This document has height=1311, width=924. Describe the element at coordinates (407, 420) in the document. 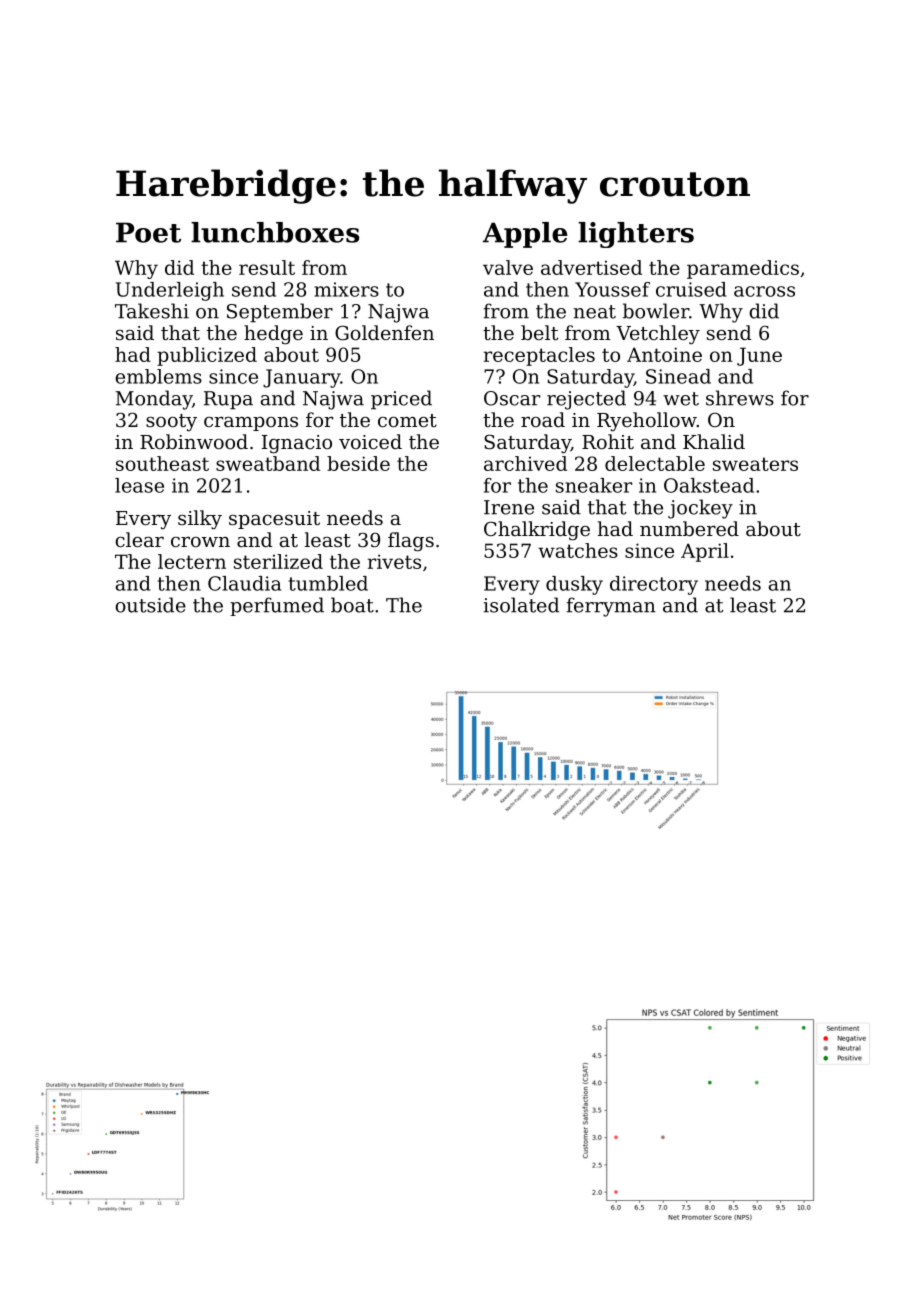

I see `comet` at that location.
